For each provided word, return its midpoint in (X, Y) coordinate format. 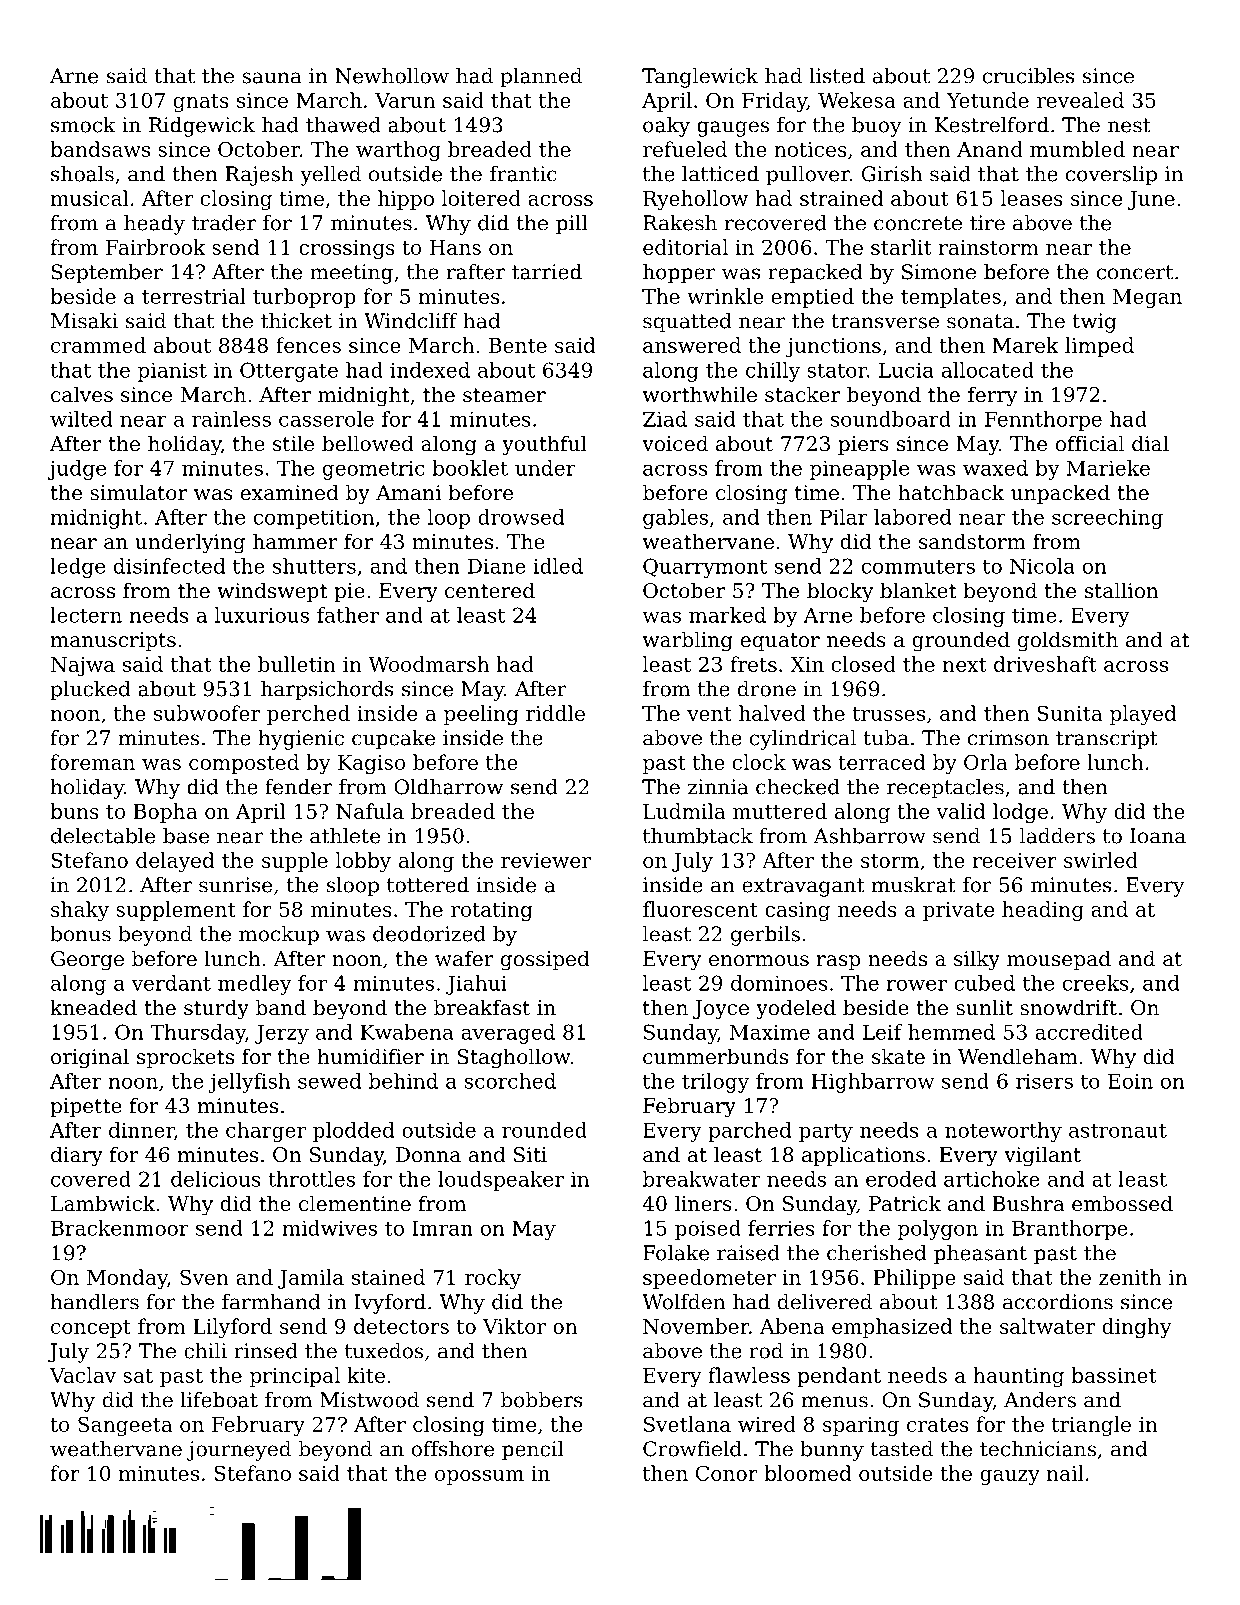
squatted (687, 323)
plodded (353, 1132)
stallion (1121, 590)
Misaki (84, 321)
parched (749, 1132)
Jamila (311, 1279)
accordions (1058, 1302)
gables (675, 519)
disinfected (169, 566)
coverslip (1111, 176)
